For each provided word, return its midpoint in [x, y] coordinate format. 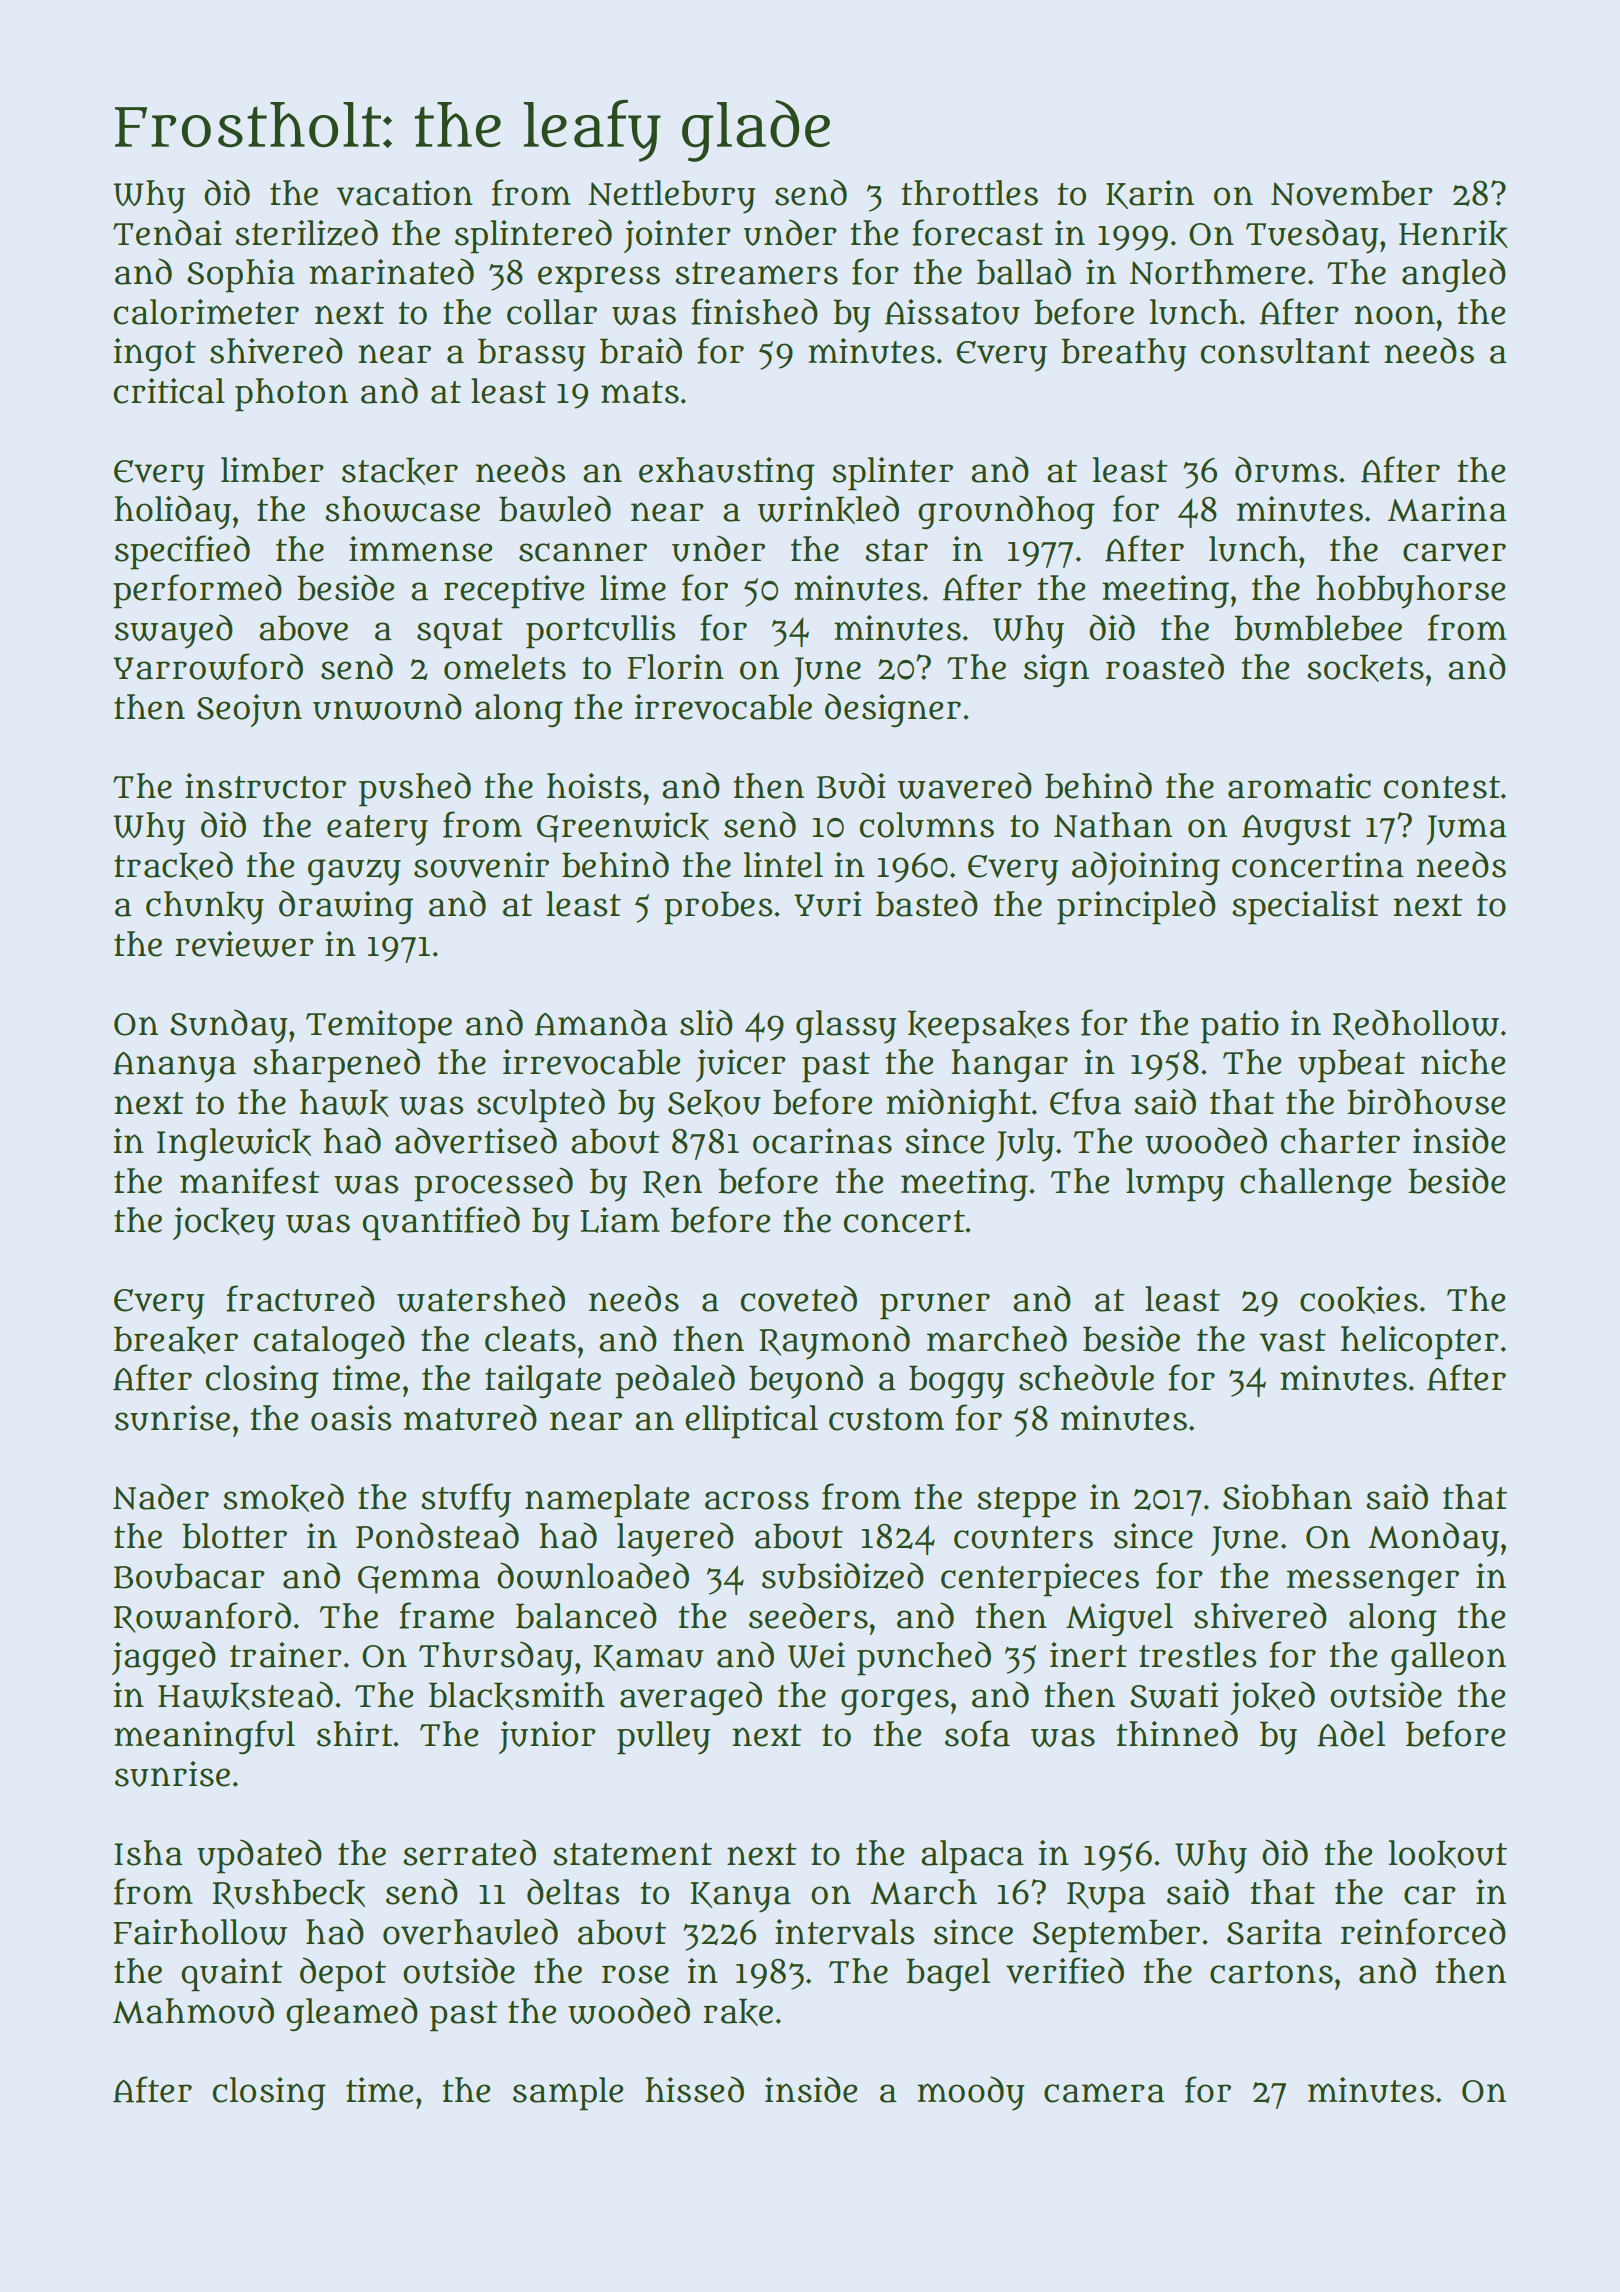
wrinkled [828, 509]
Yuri [827, 904]
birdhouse [1426, 1101]
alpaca [972, 1857]
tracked [173, 865]
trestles [1197, 1655]
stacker [400, 471]
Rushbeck [289, 1894]
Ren [672, 1184]
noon [1394, 315]
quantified [441, 1223]
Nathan [1113, 825]
